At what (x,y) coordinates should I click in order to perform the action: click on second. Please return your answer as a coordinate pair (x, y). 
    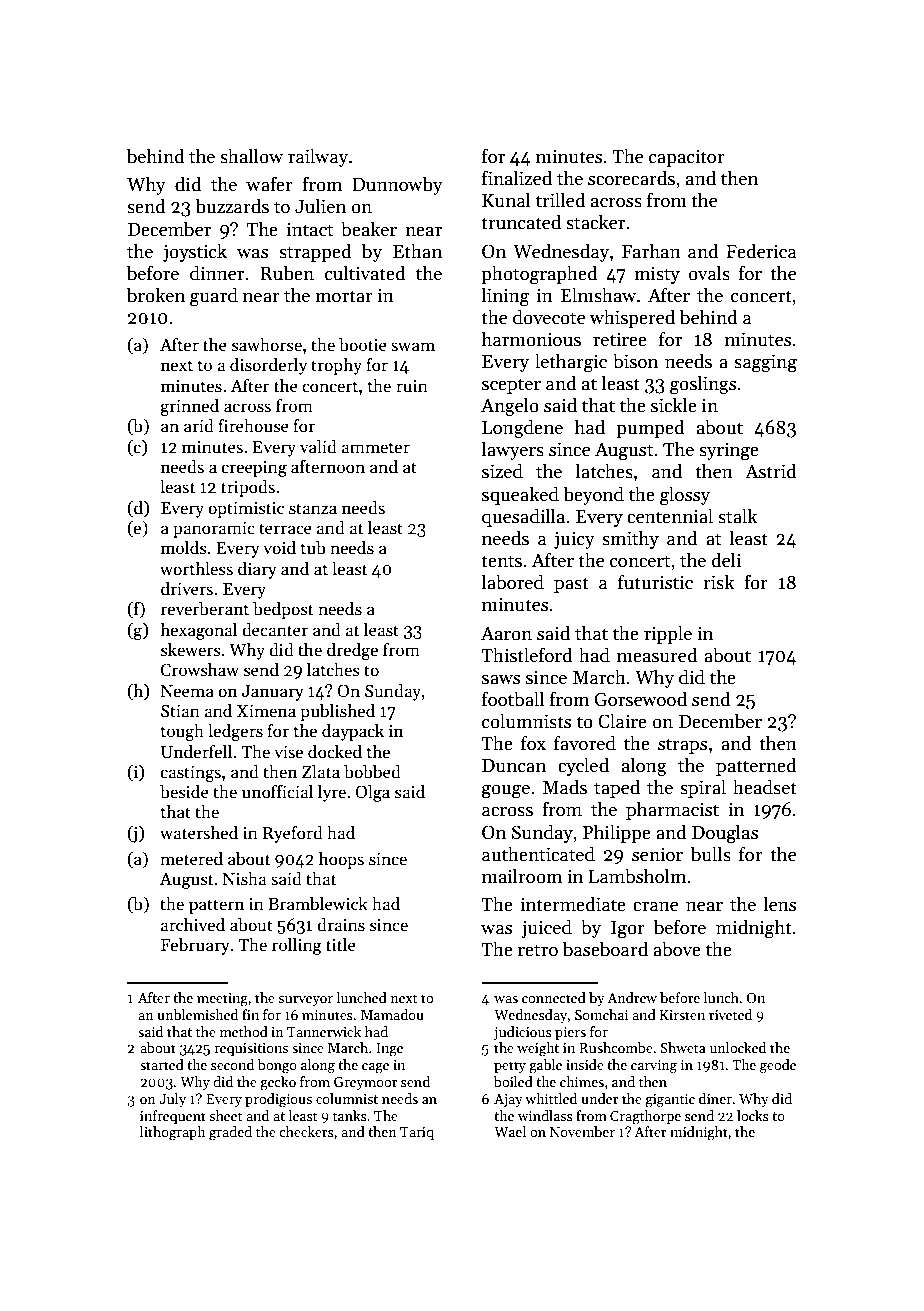
    Looking at the image, I should click on (232, 1064).
